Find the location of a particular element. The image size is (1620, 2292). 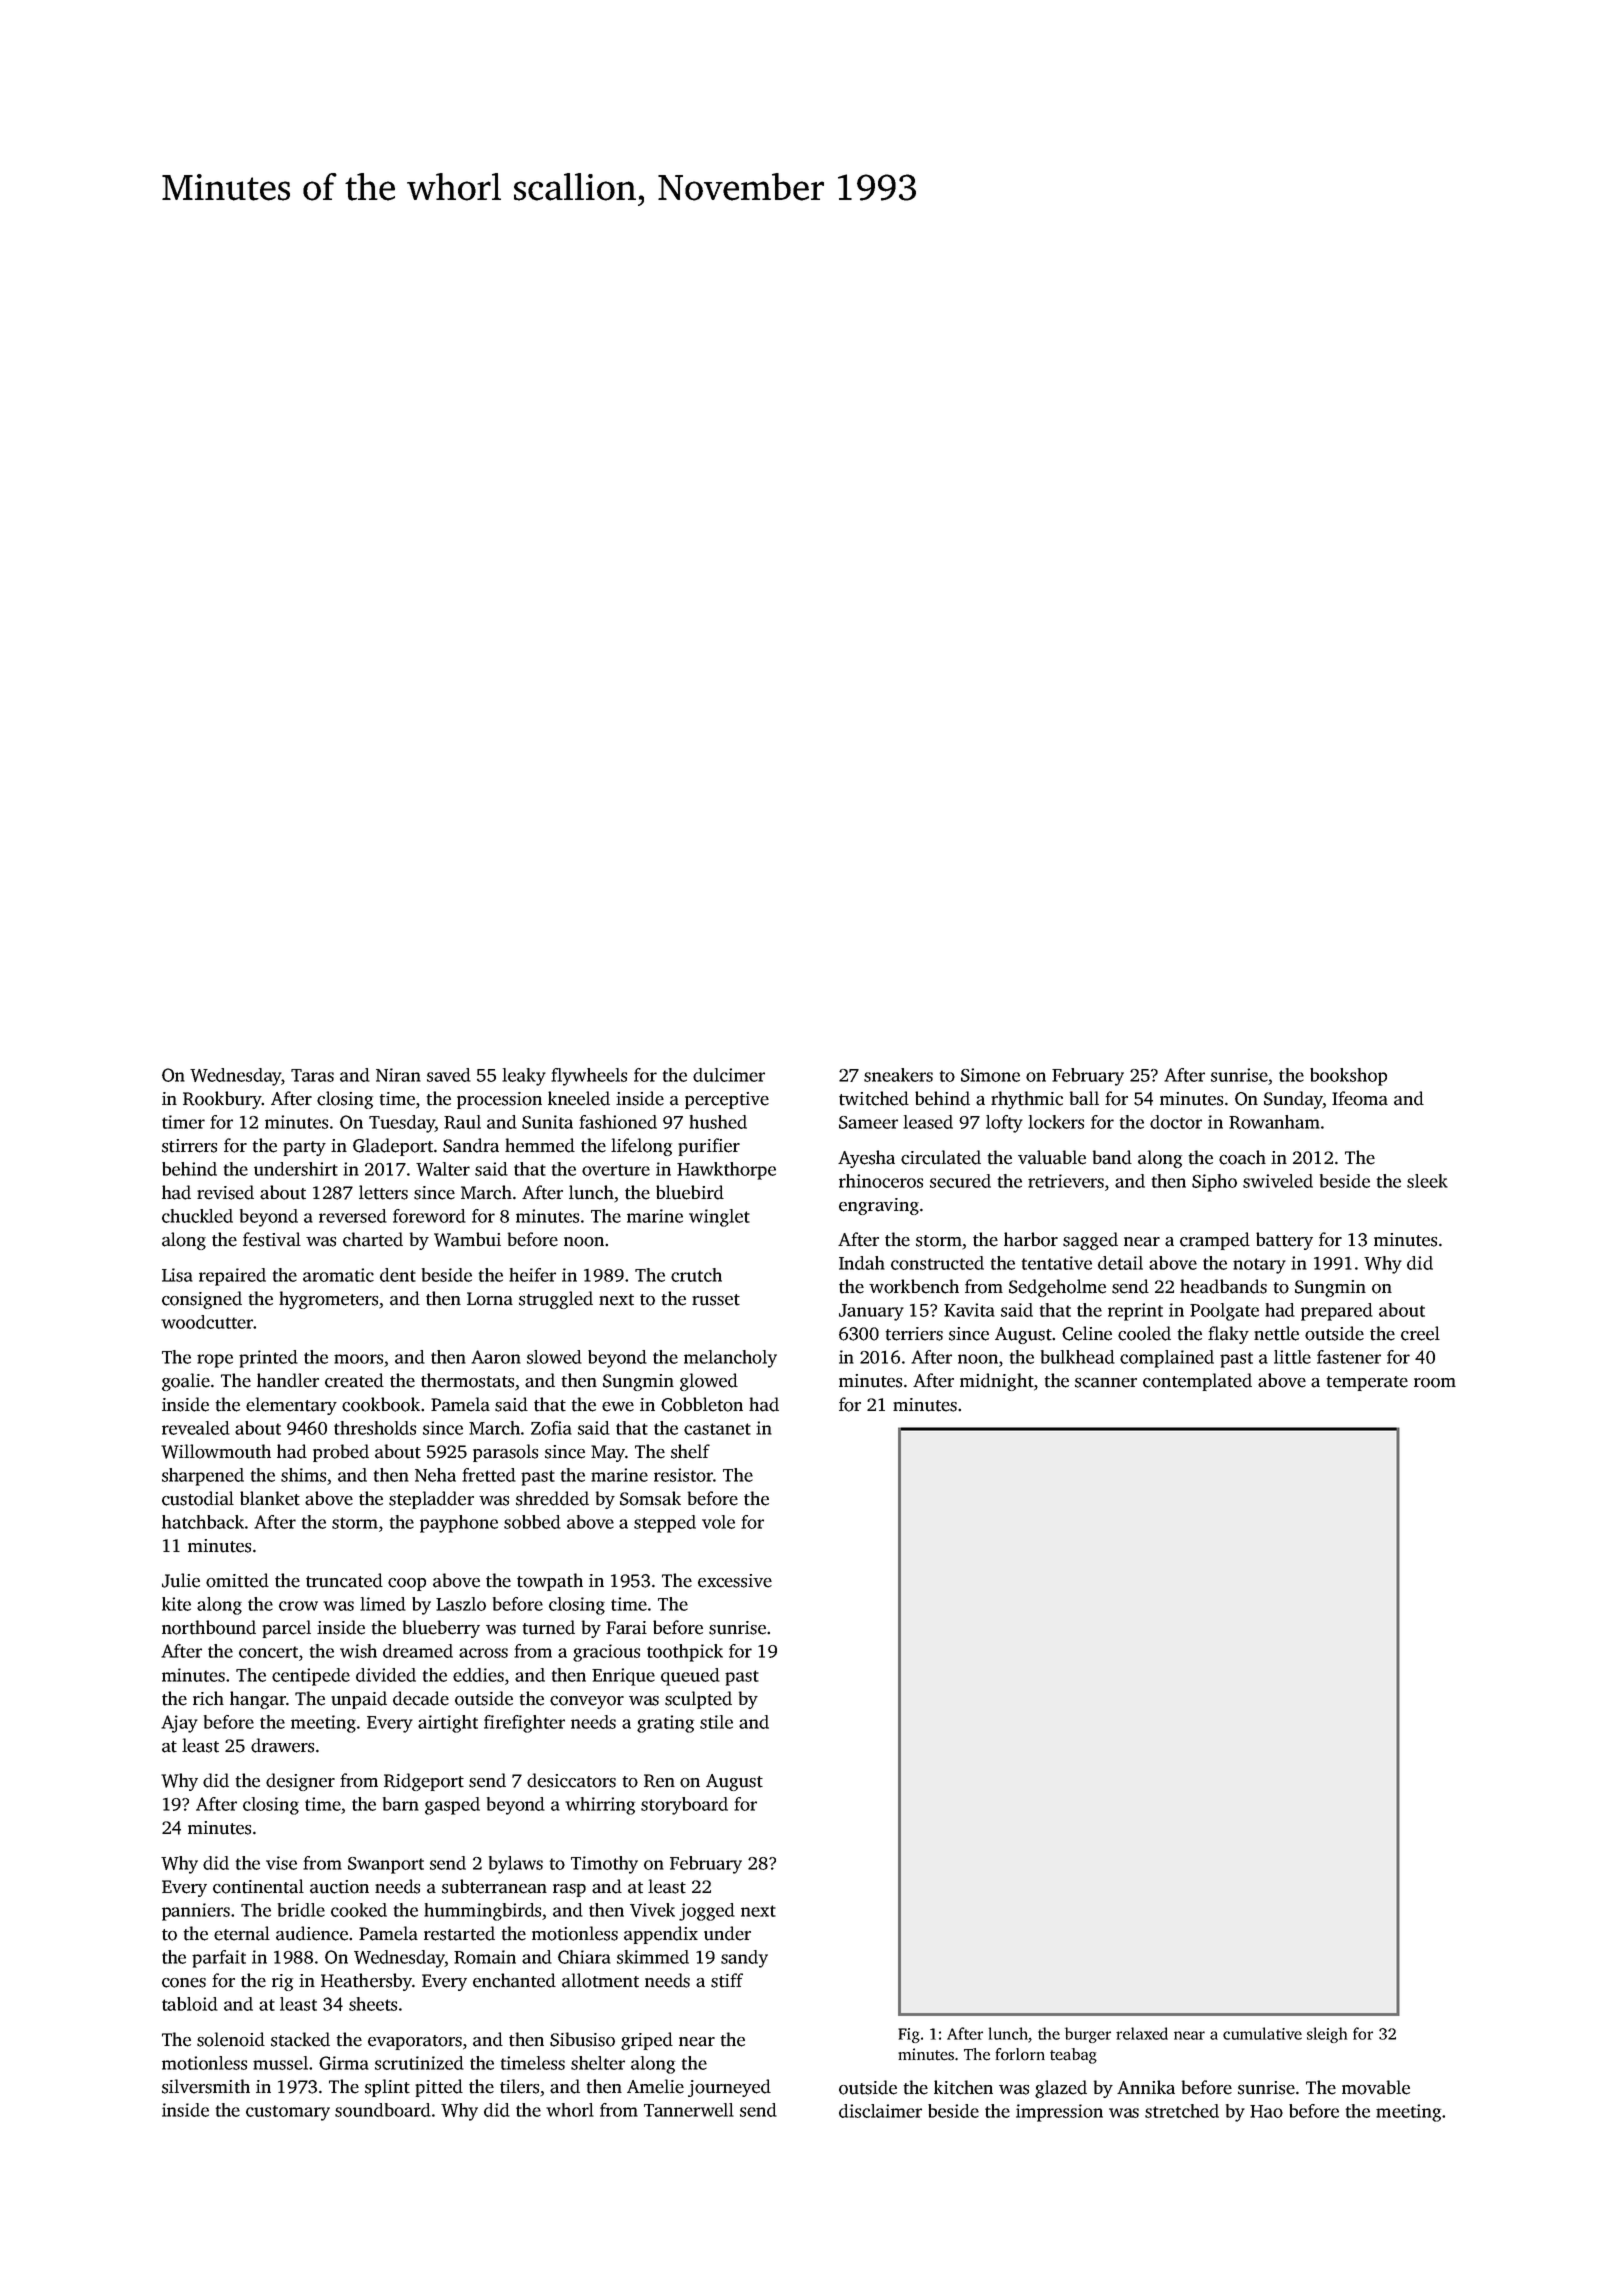

Ifeoma is located at coordinates (1360, 1098).
